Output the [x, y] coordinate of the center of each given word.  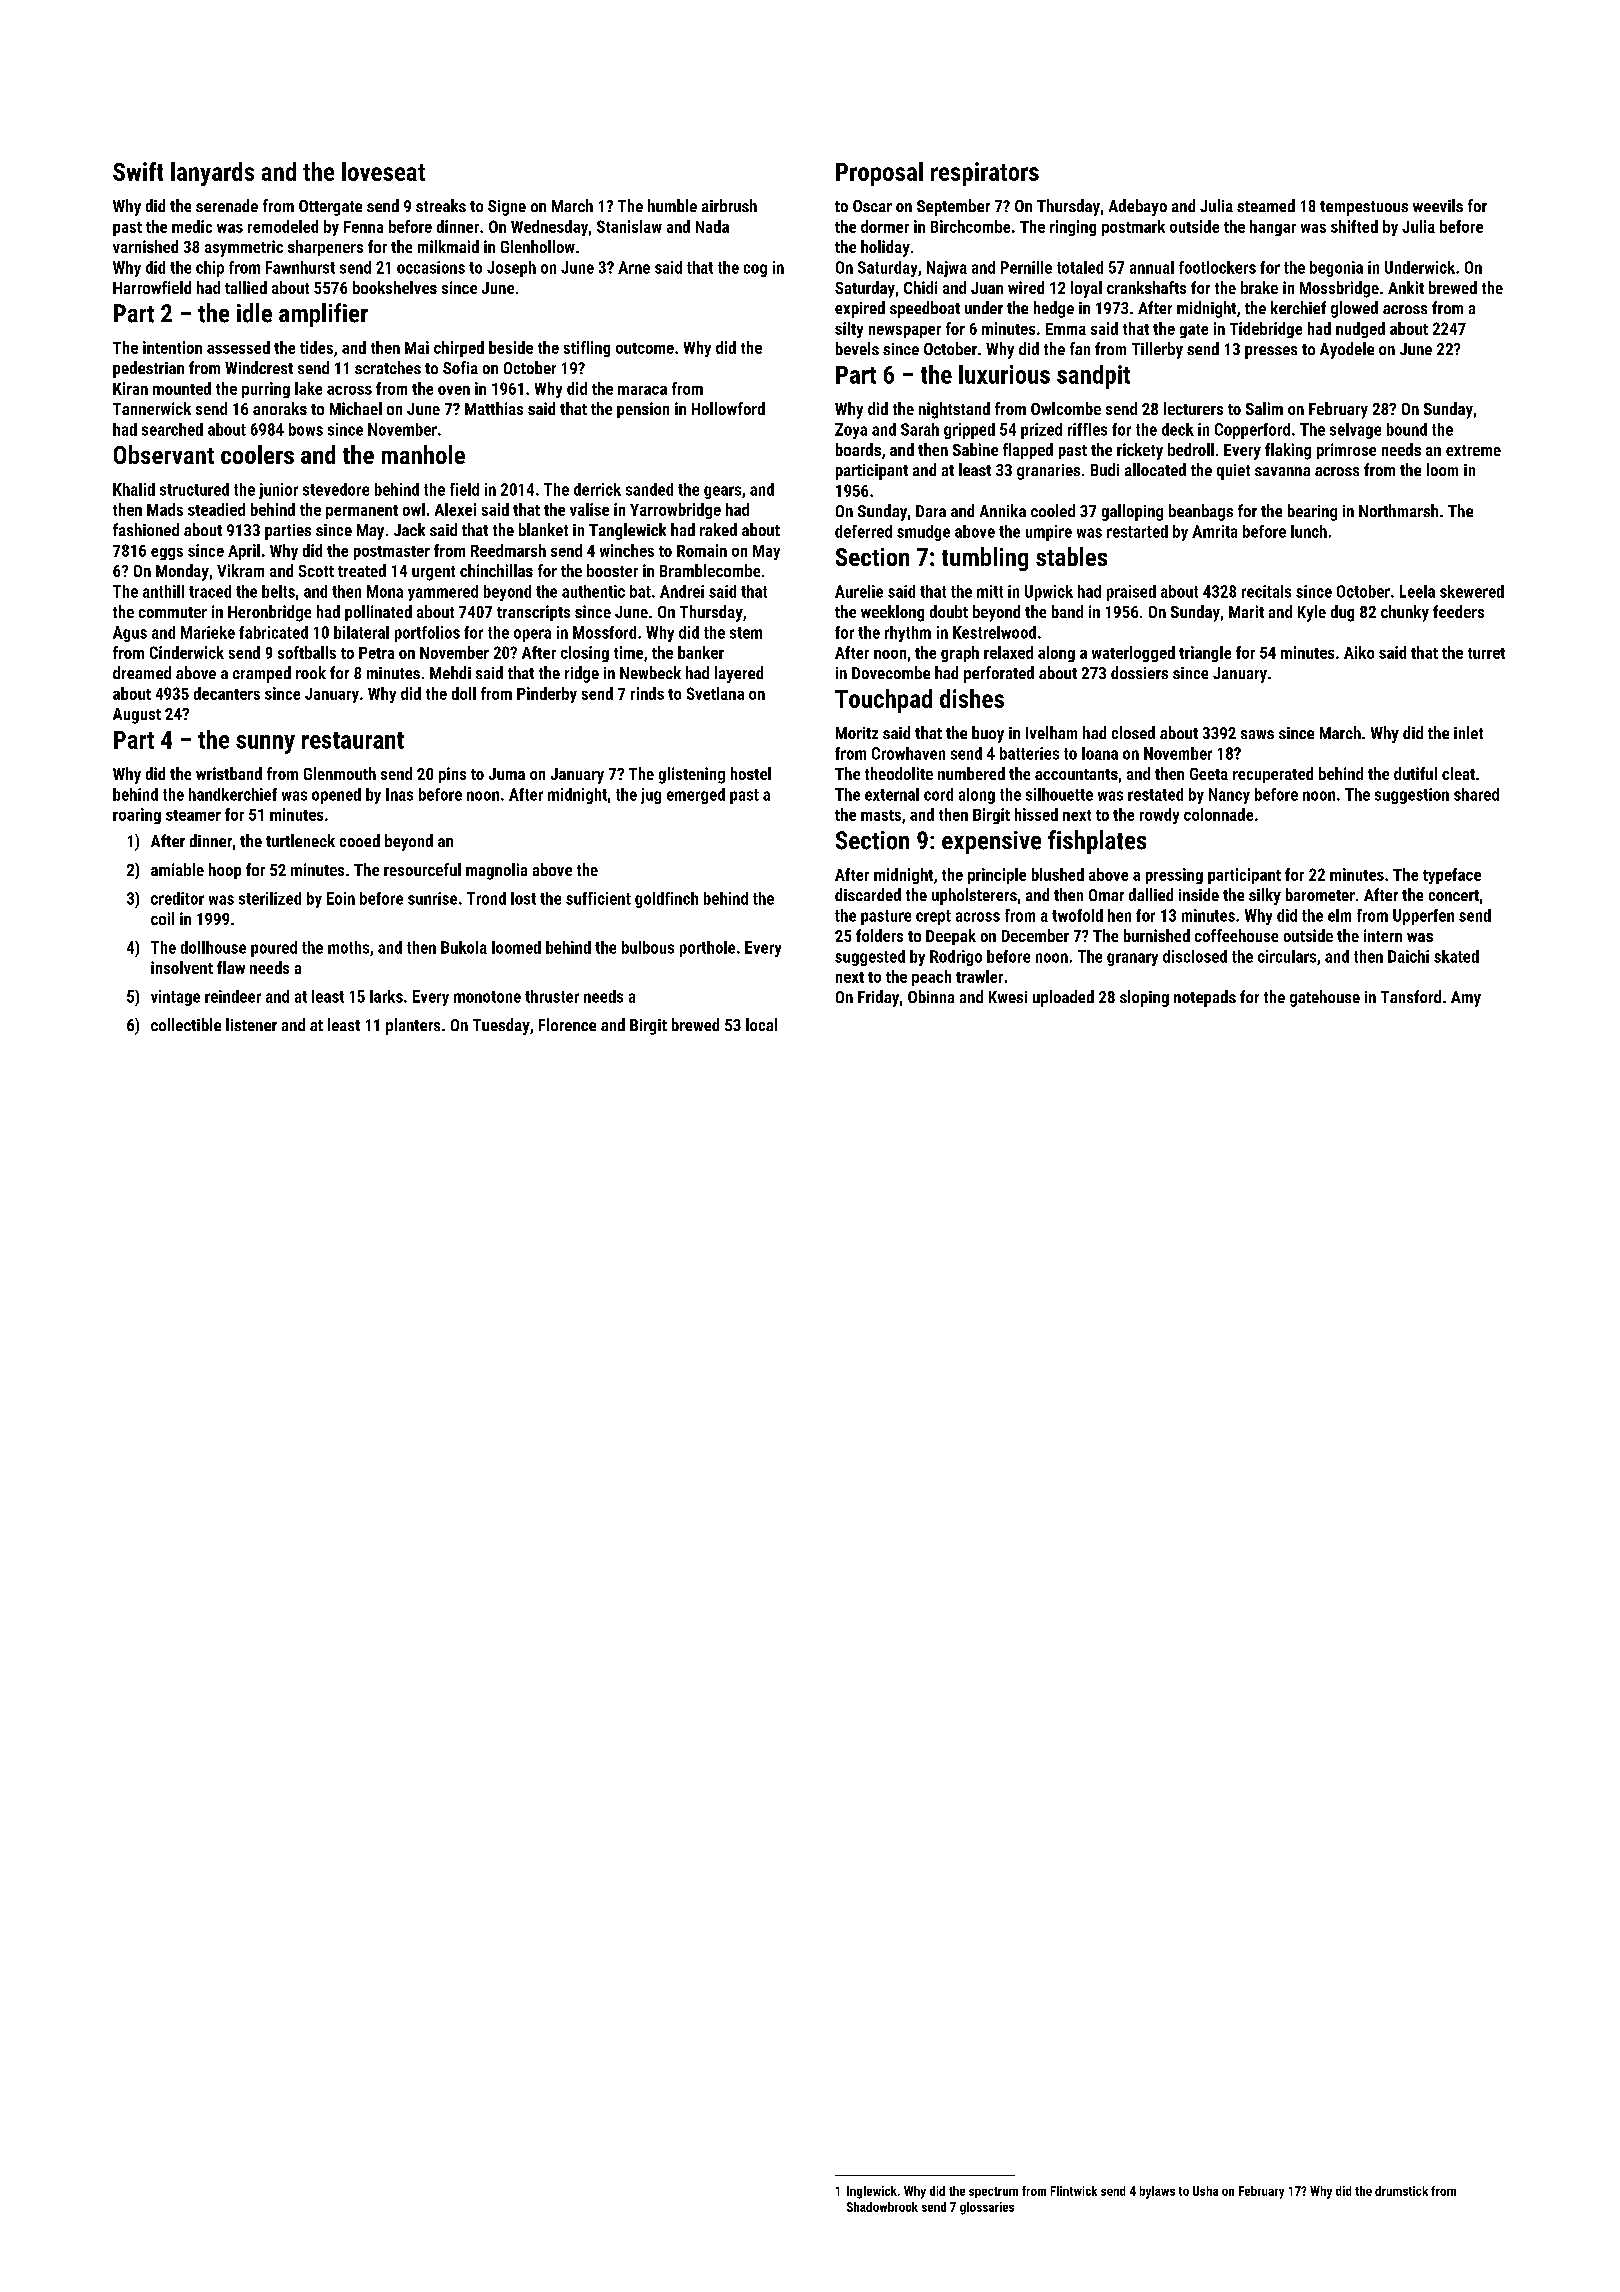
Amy [1466, 999]
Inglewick [872, 2192]
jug [651, 796]
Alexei [455, 509]
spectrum [993, 2192]
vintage [175, 998]
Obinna [931, 996]
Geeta [1209, 774]
